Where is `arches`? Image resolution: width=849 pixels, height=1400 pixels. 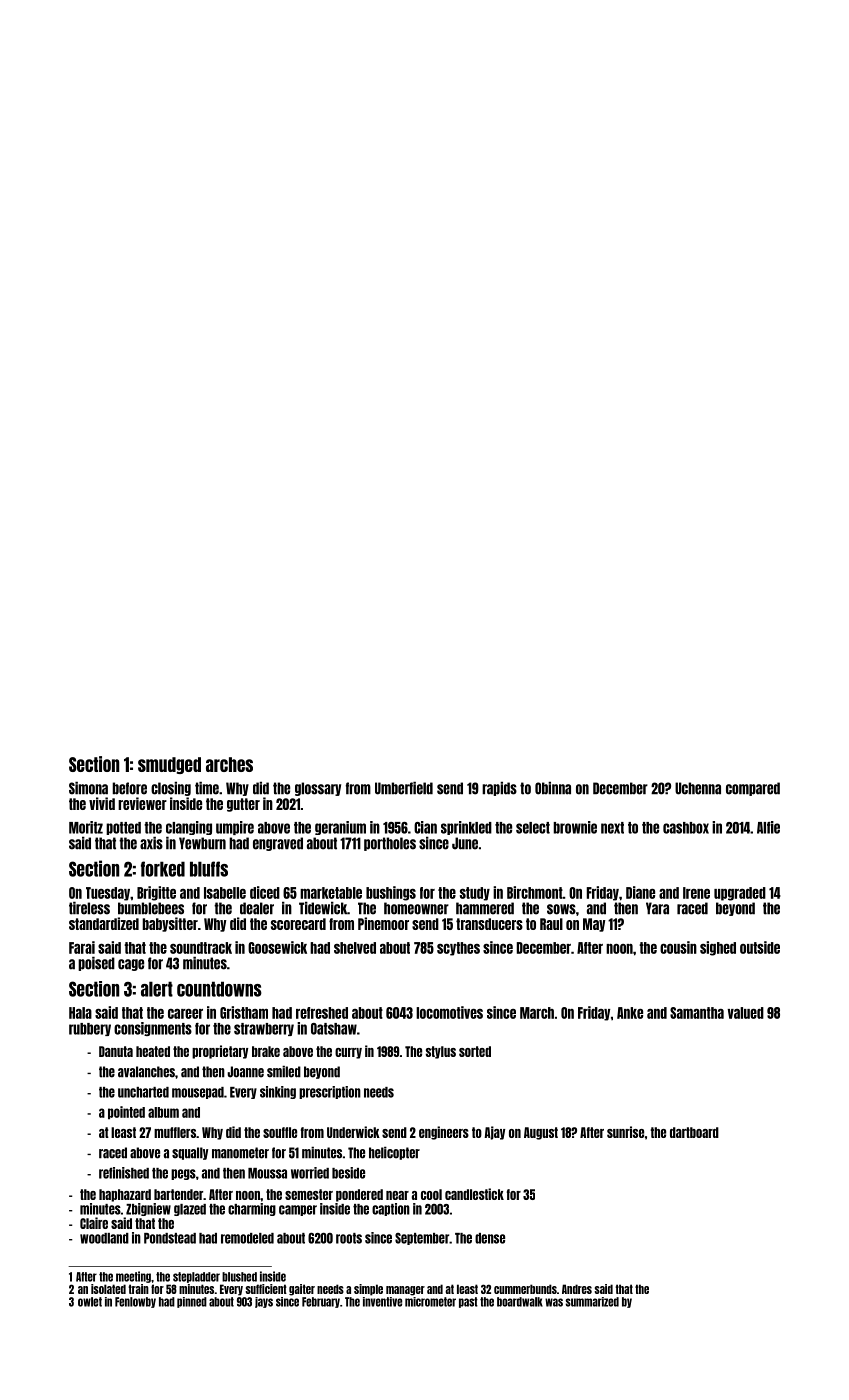
arches is located at coordinates (229, 764).
